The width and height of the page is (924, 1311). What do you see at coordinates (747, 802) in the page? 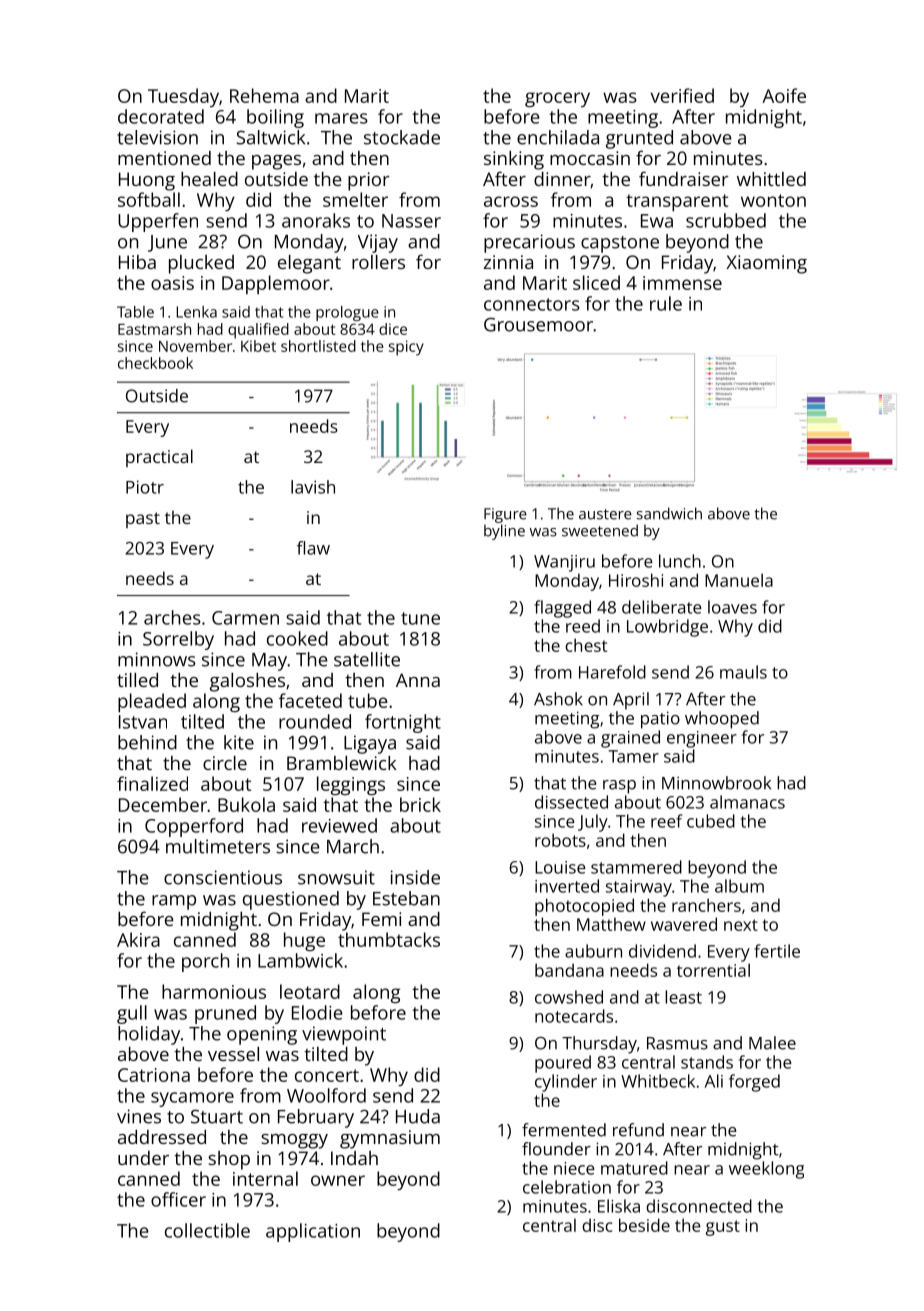
I see `almanacs` at bounding box center [747, 802].
